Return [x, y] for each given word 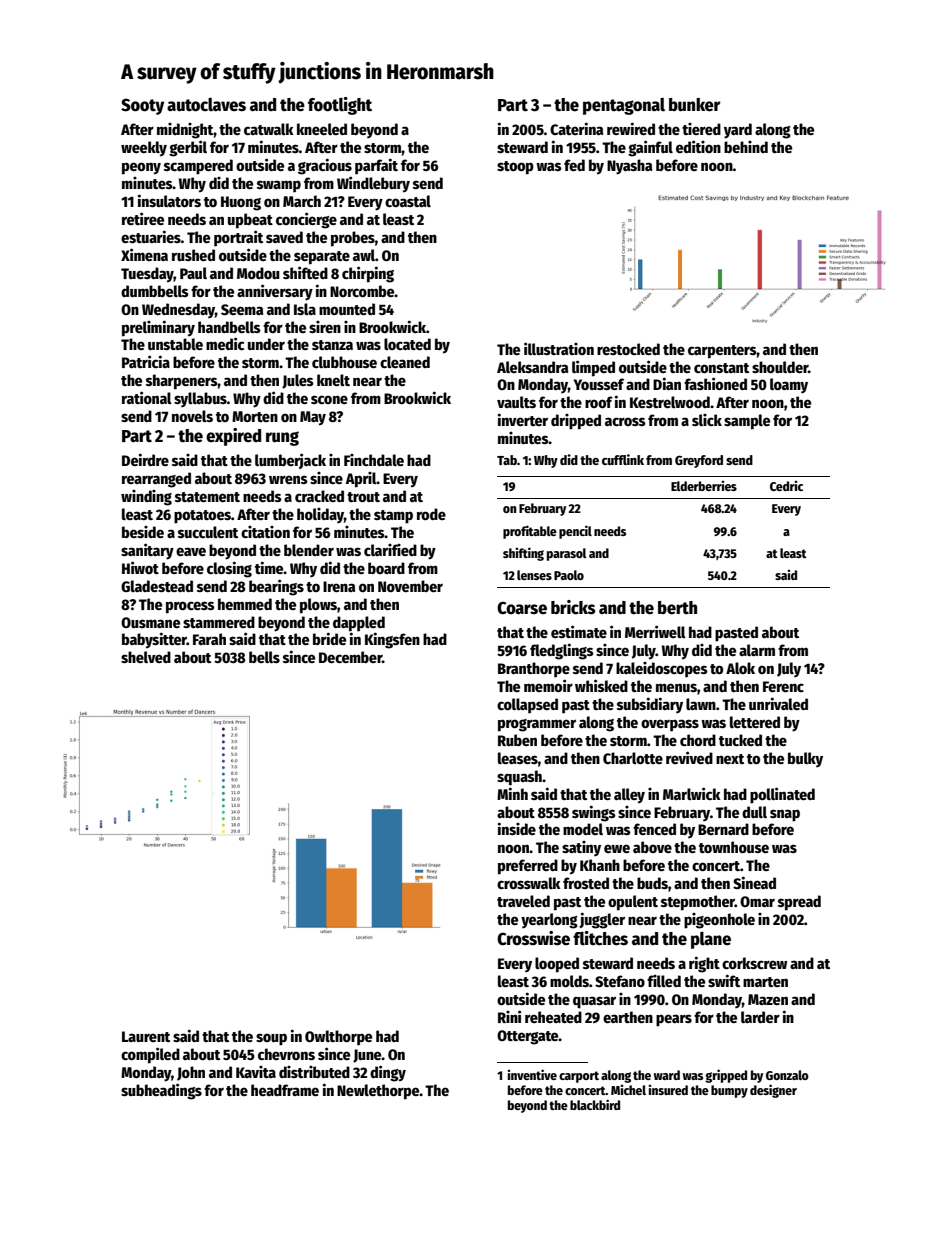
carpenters [722, 352]
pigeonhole [719, 921]
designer [773, 1091]
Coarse [522, 608]
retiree [143, 218]
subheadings [161, 1091]
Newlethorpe [378, 1092]
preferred [528, 867]
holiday [320, 515]
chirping [368, 274]
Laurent [146, 1036]
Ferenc [783, 686]
